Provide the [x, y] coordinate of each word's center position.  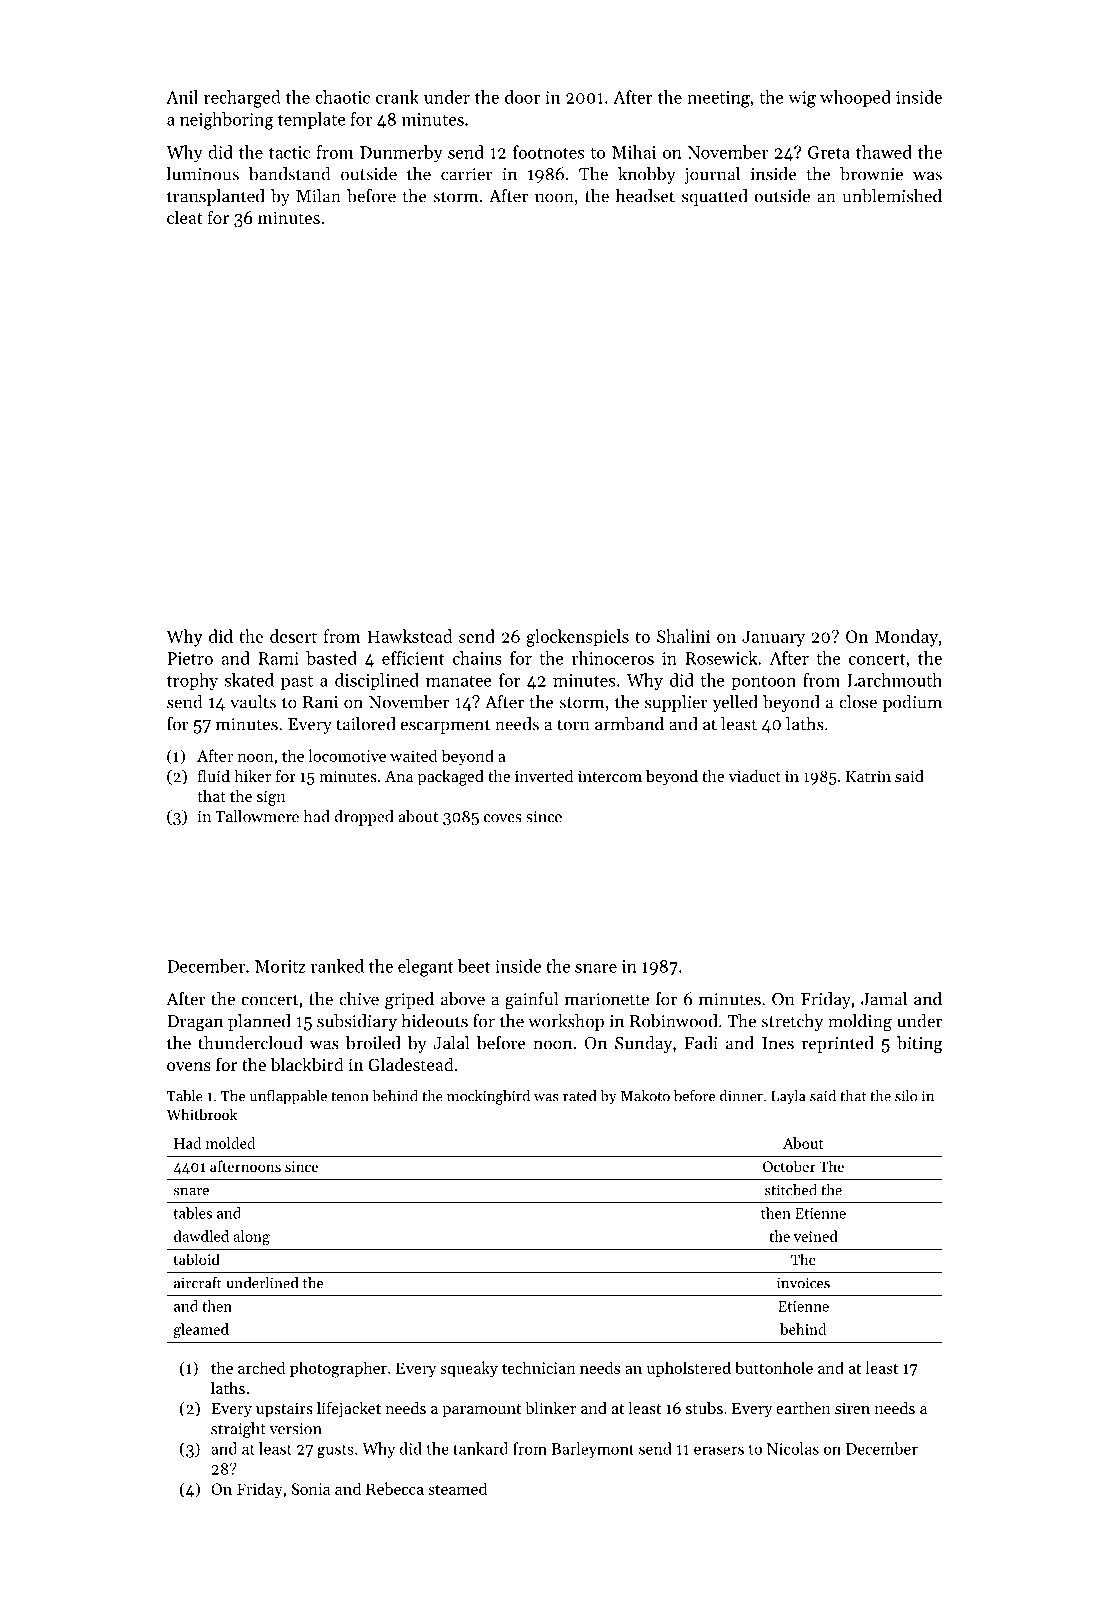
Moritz [280, 966]
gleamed [201, 1330]
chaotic [342, 97]
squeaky [469, 1369]
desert [293, 636]
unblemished [892, 196]
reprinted [838, 1044]
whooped [855, 98]
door [522, 97]
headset [645, 196]
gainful [531, 1001]
